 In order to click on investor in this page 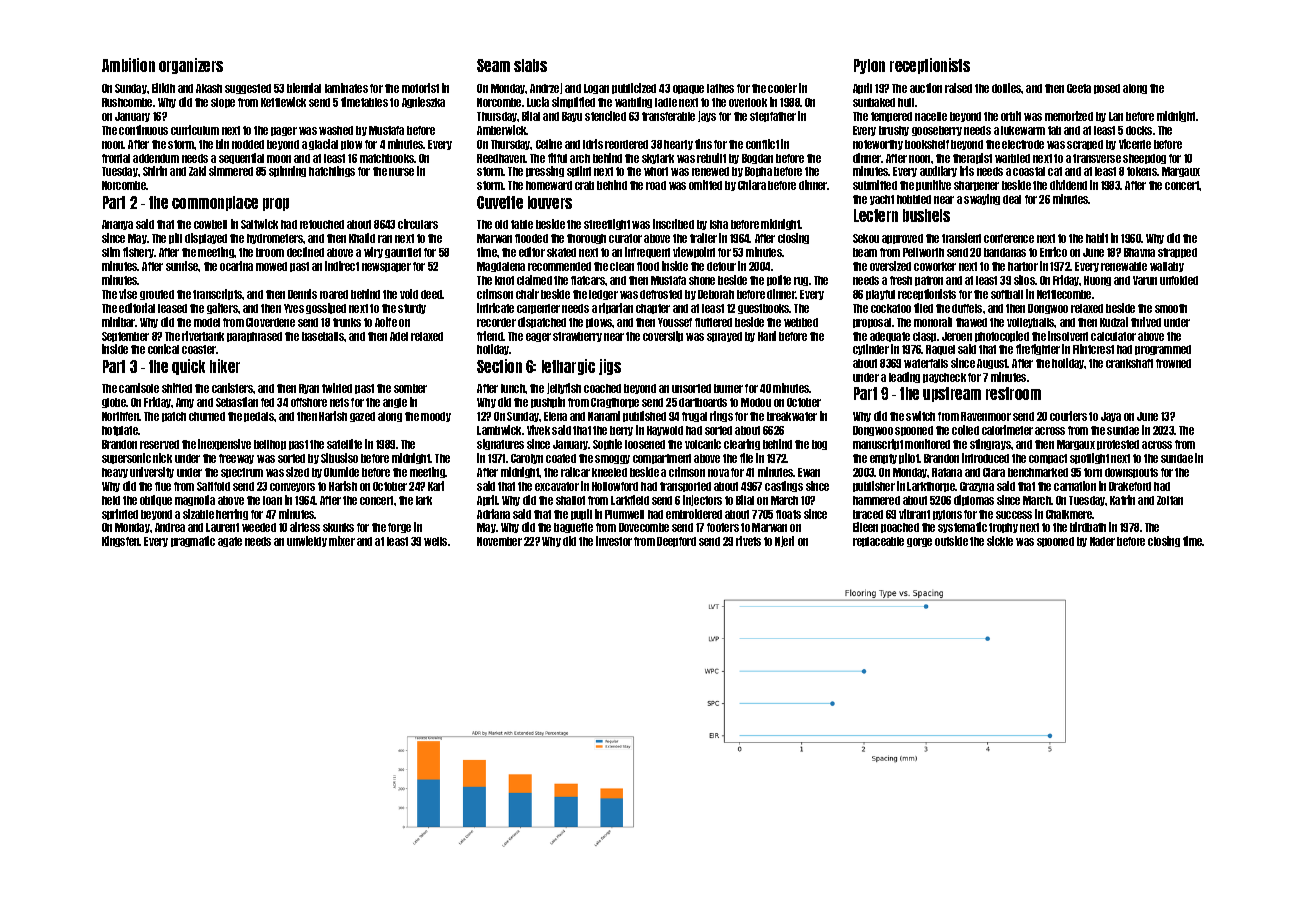, I will do `click(614, 541)`.
